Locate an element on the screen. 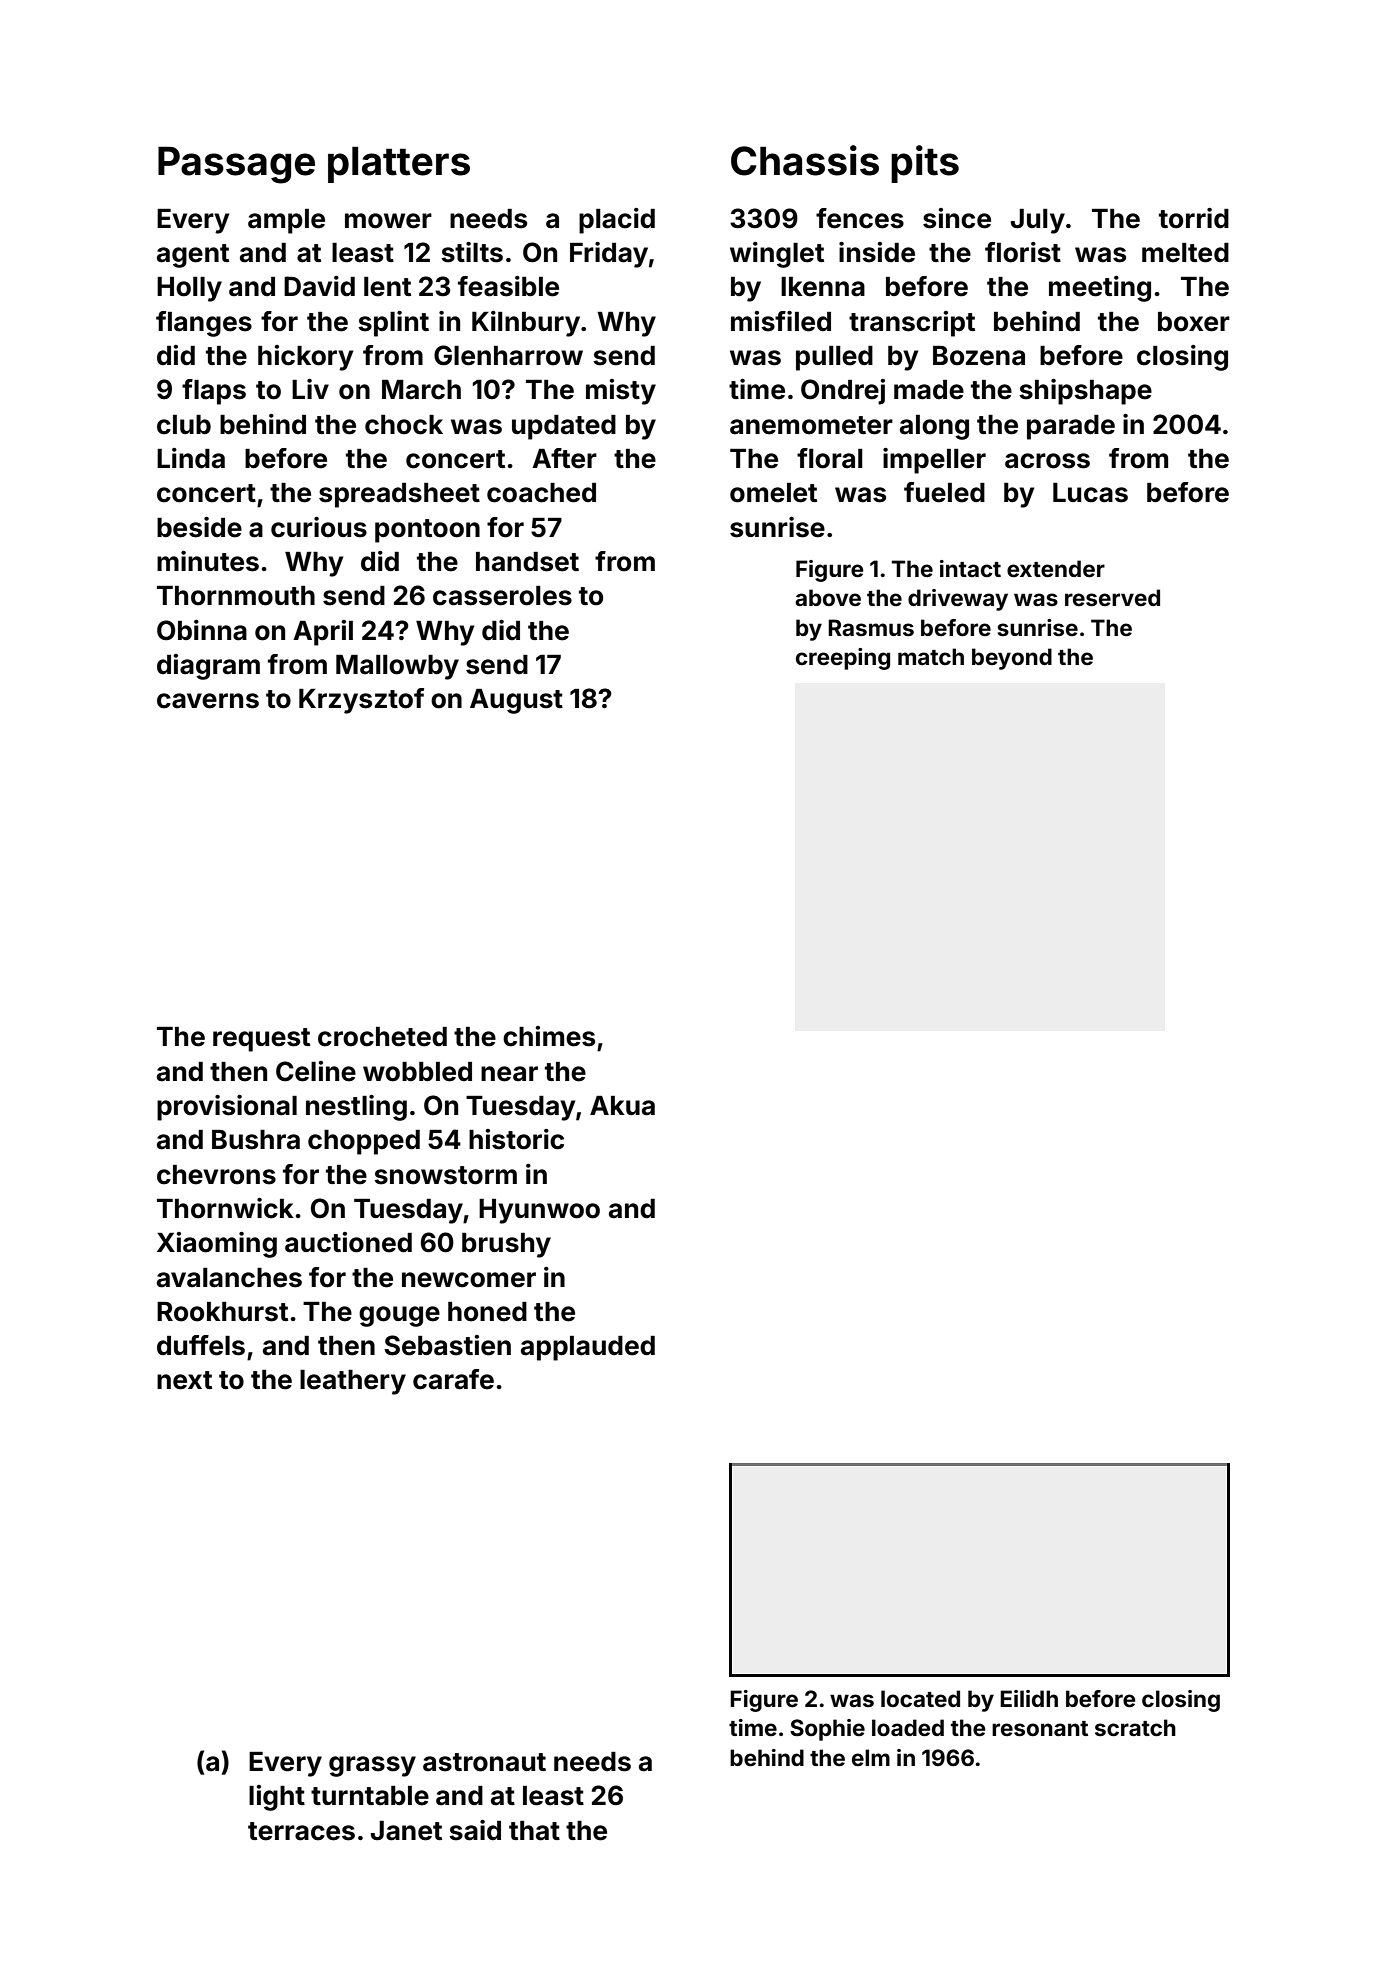 The height and width of the screenshot is (1969, 1386). pits is located at coordinates (925, 164).
